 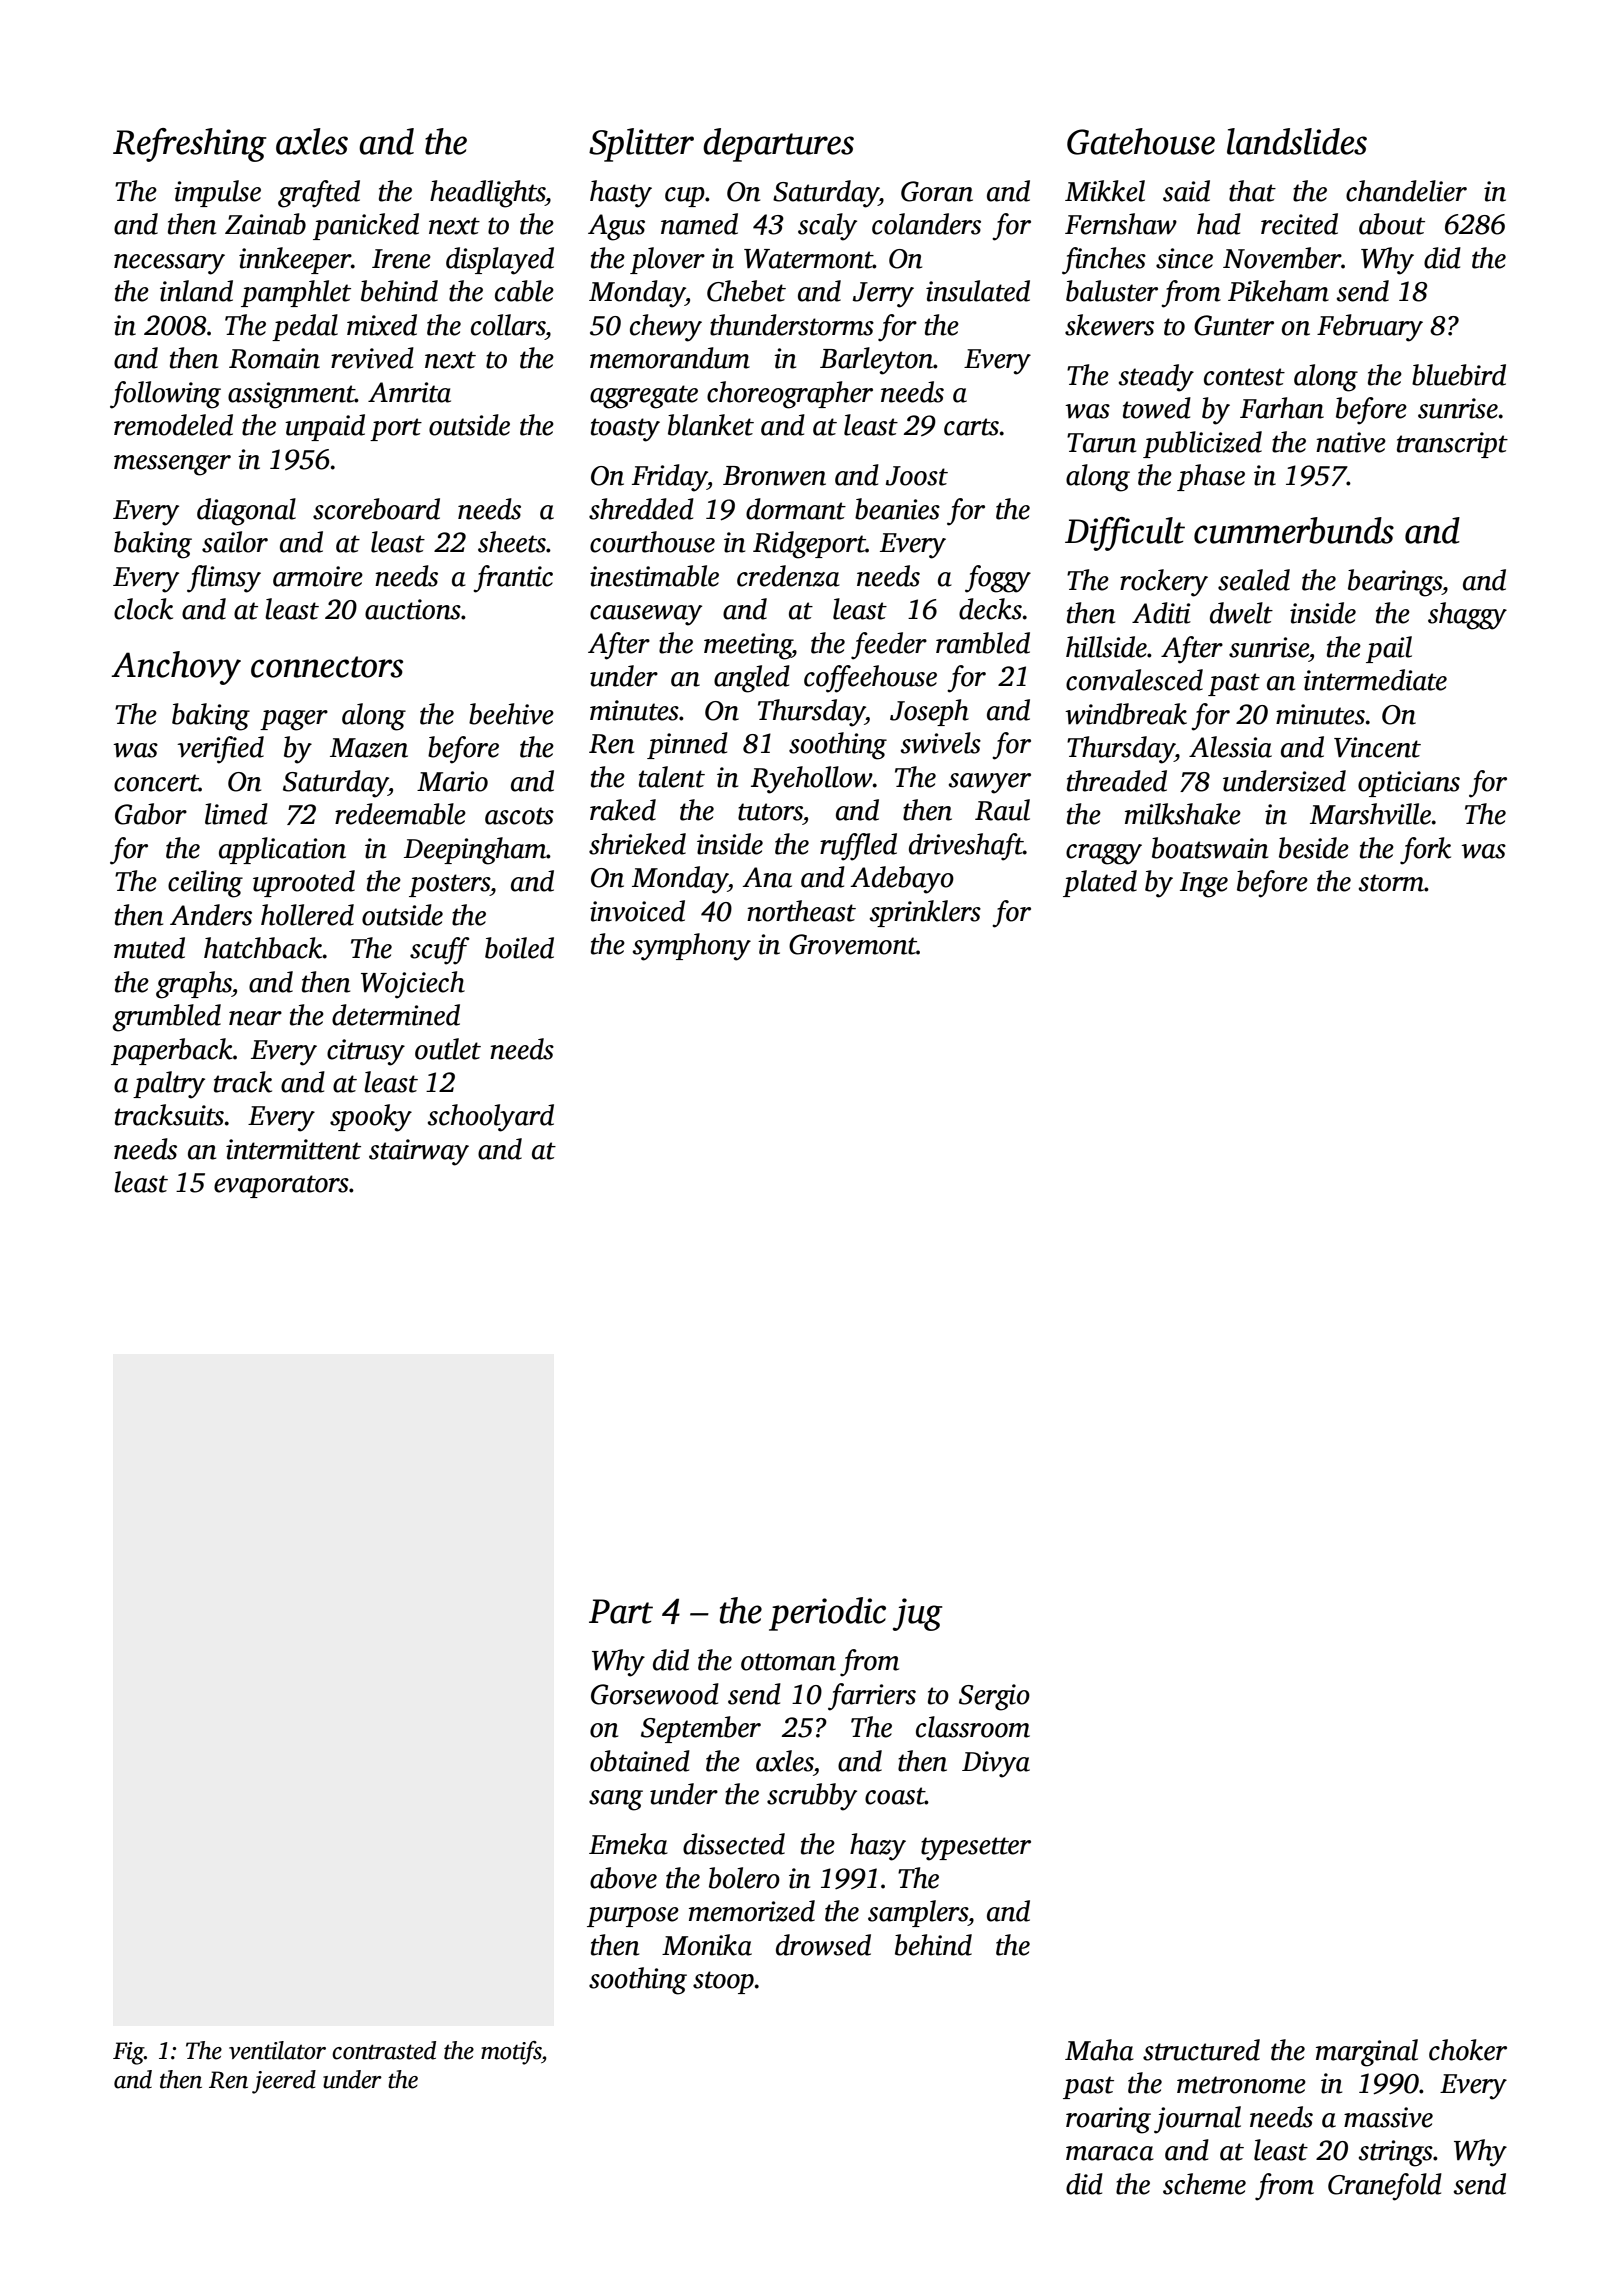 What do you see at coordinates (281, 1186) in the screenshot?
I see `evaporators` at bounding box center [281, 1186].
